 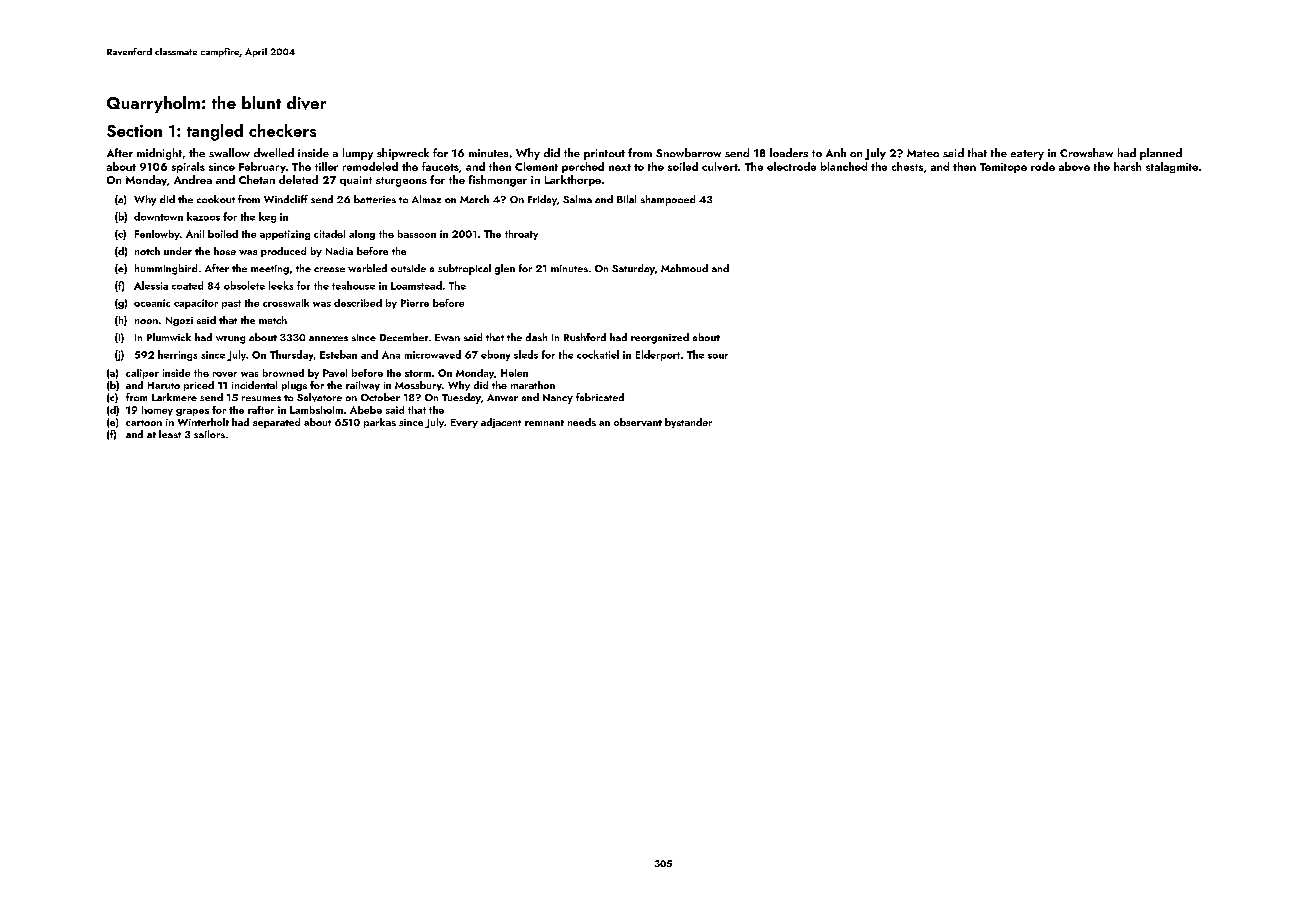 What do you see at coordinates (718, 356) in the image?
I see `sour` at bounding box center [718, 356].
